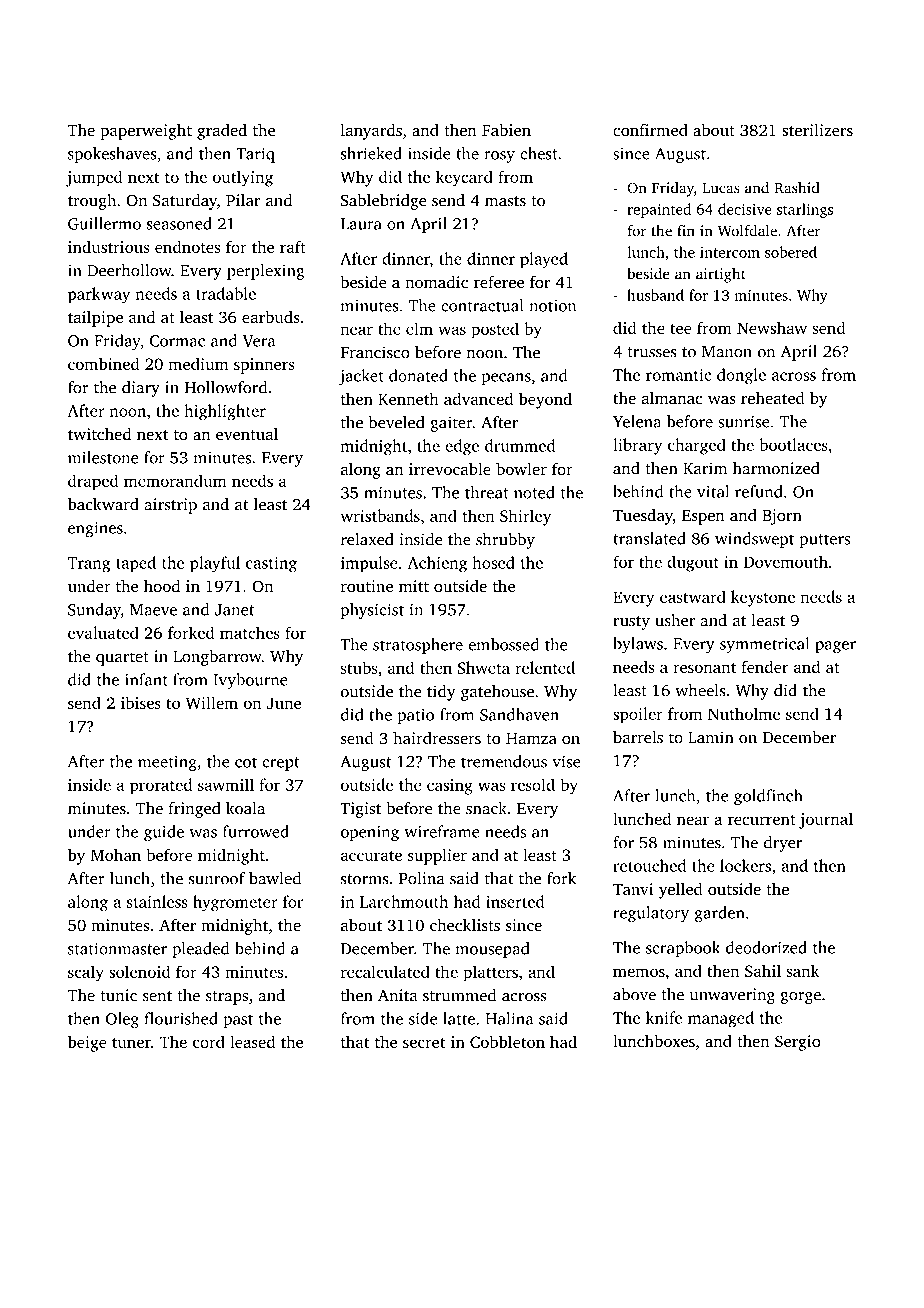 Image resolution: width=924 pixels, height=1308 pixels. What do you see at coordinates (415, 716) in the page?
I see `patio` at bounding box center [415, 716].
